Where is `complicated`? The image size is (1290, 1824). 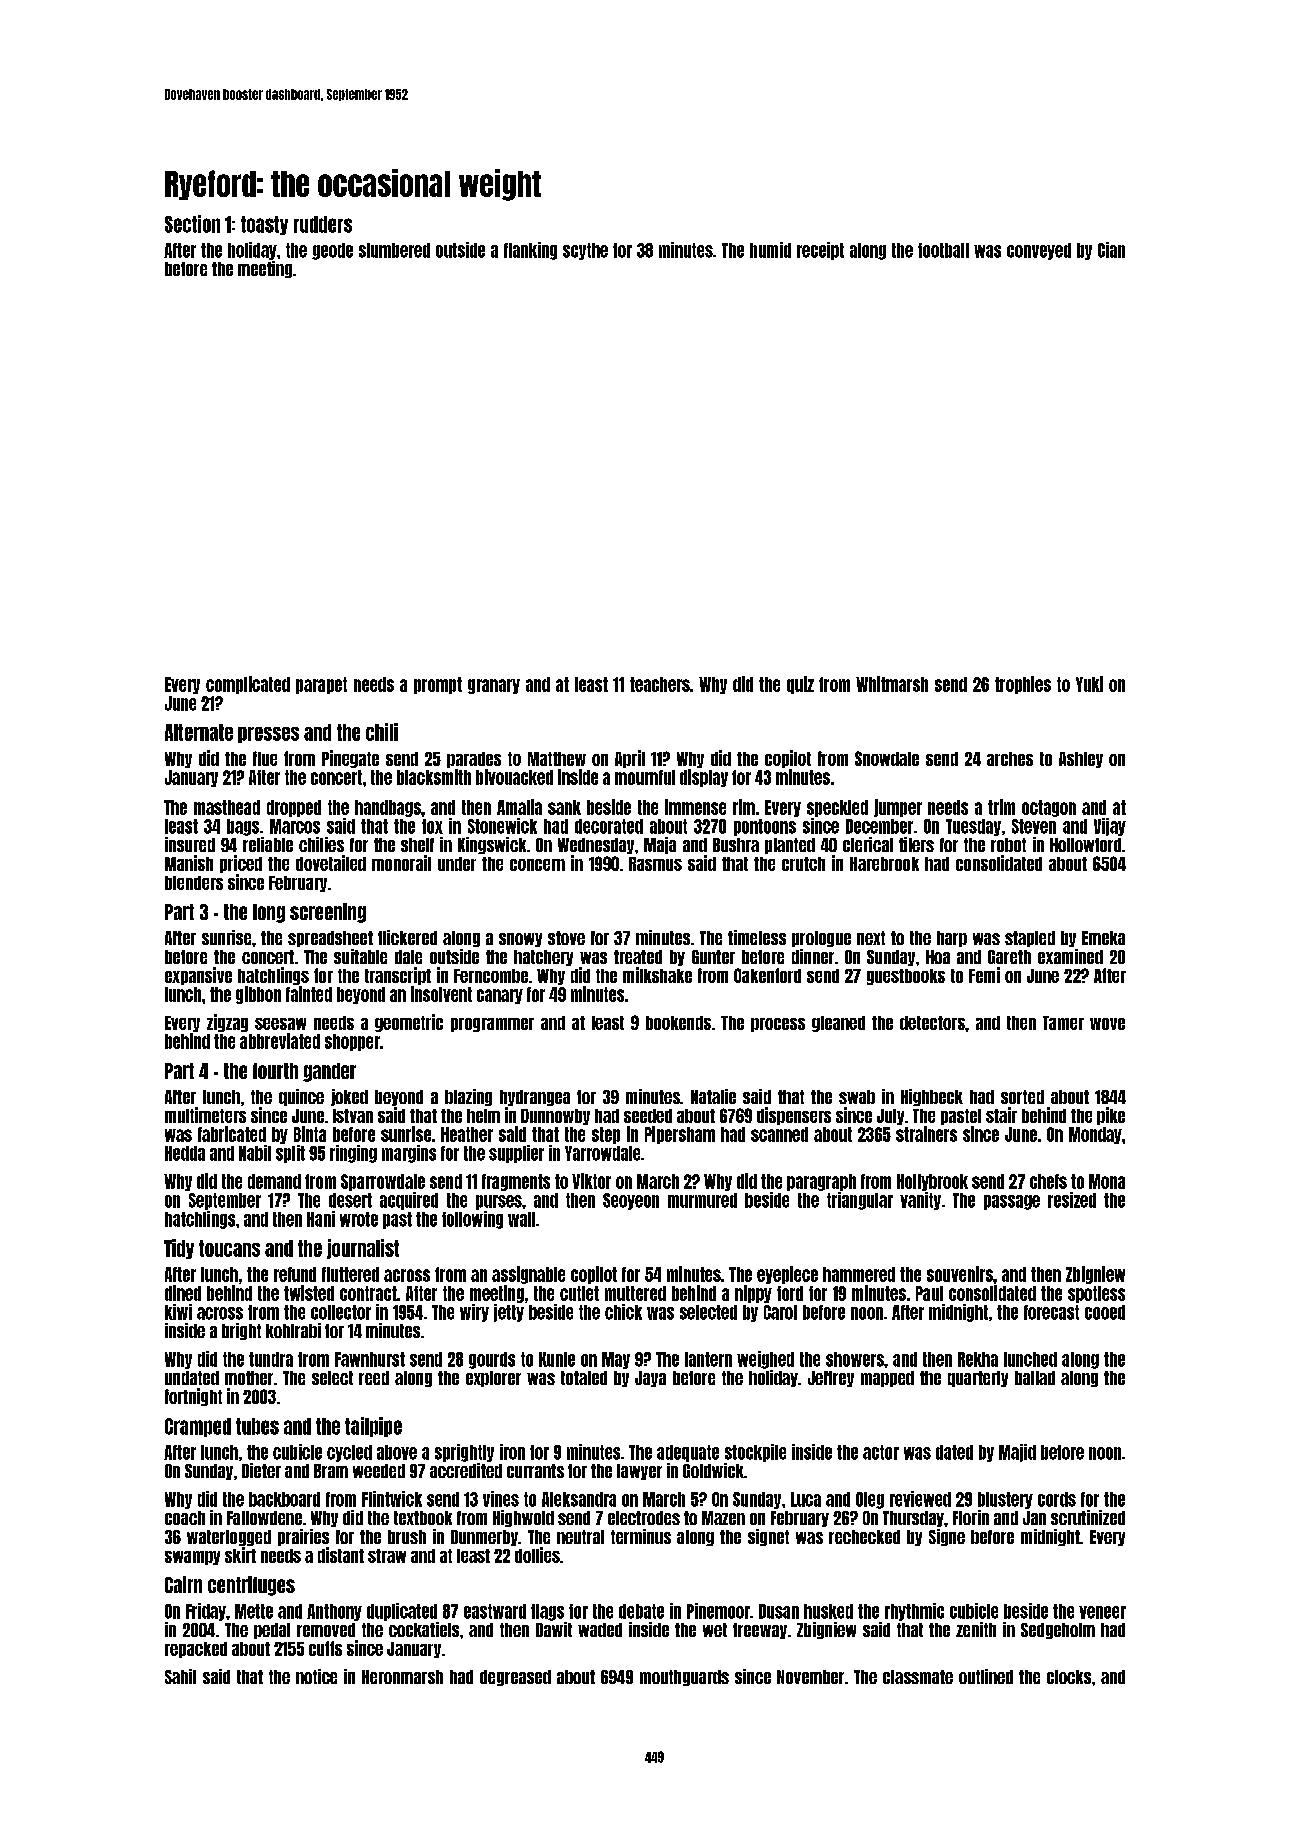 complicated is located at coordinates (248, 685).
